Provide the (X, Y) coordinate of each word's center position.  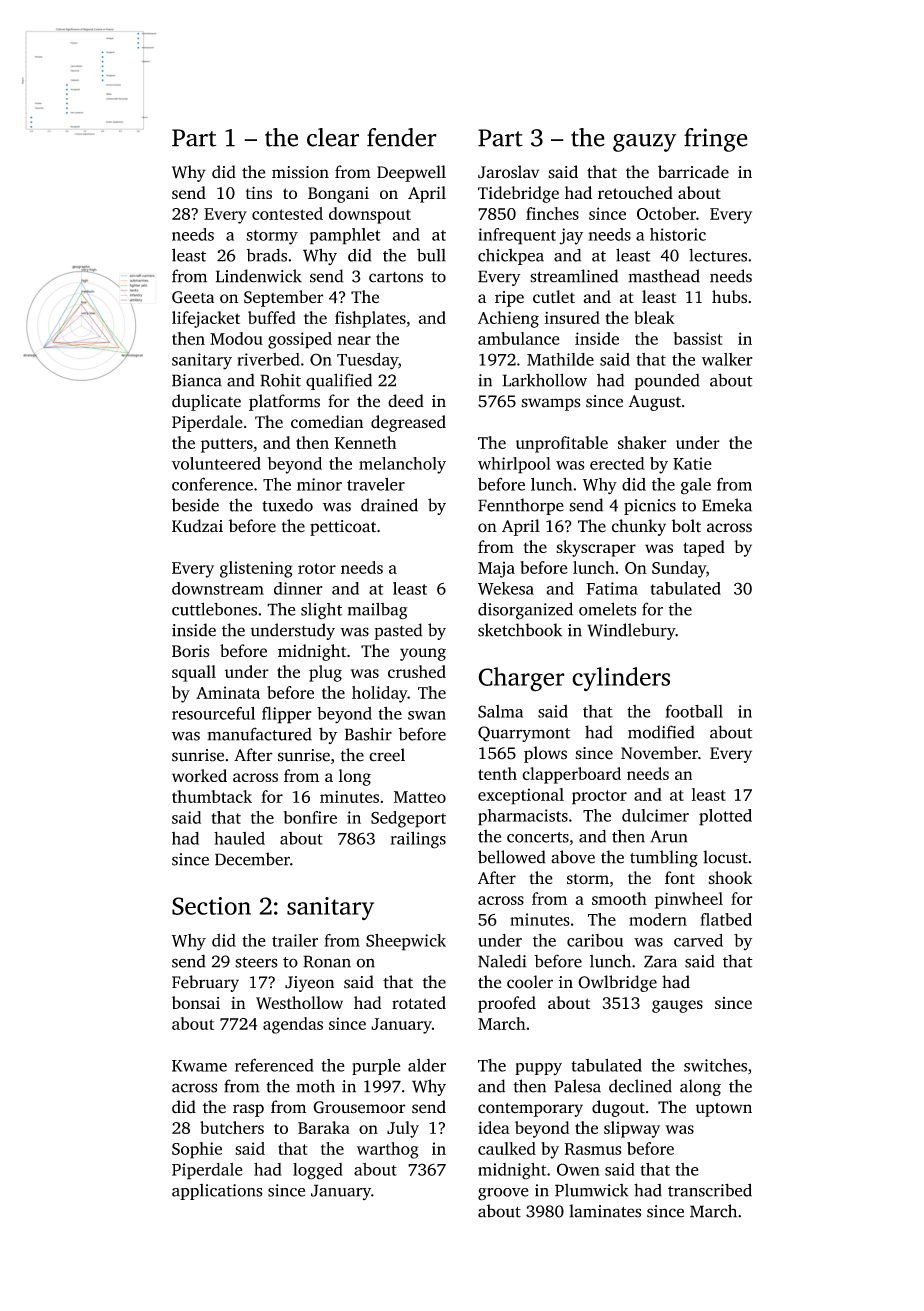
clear (333, 137)
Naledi (502, 961)
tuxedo (287, 505)
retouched (635, 192)
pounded (667, 382)
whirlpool (514, 465)
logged (318, 1171)
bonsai (196, 1002)
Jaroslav (509, 172)
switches (715, 1065)
